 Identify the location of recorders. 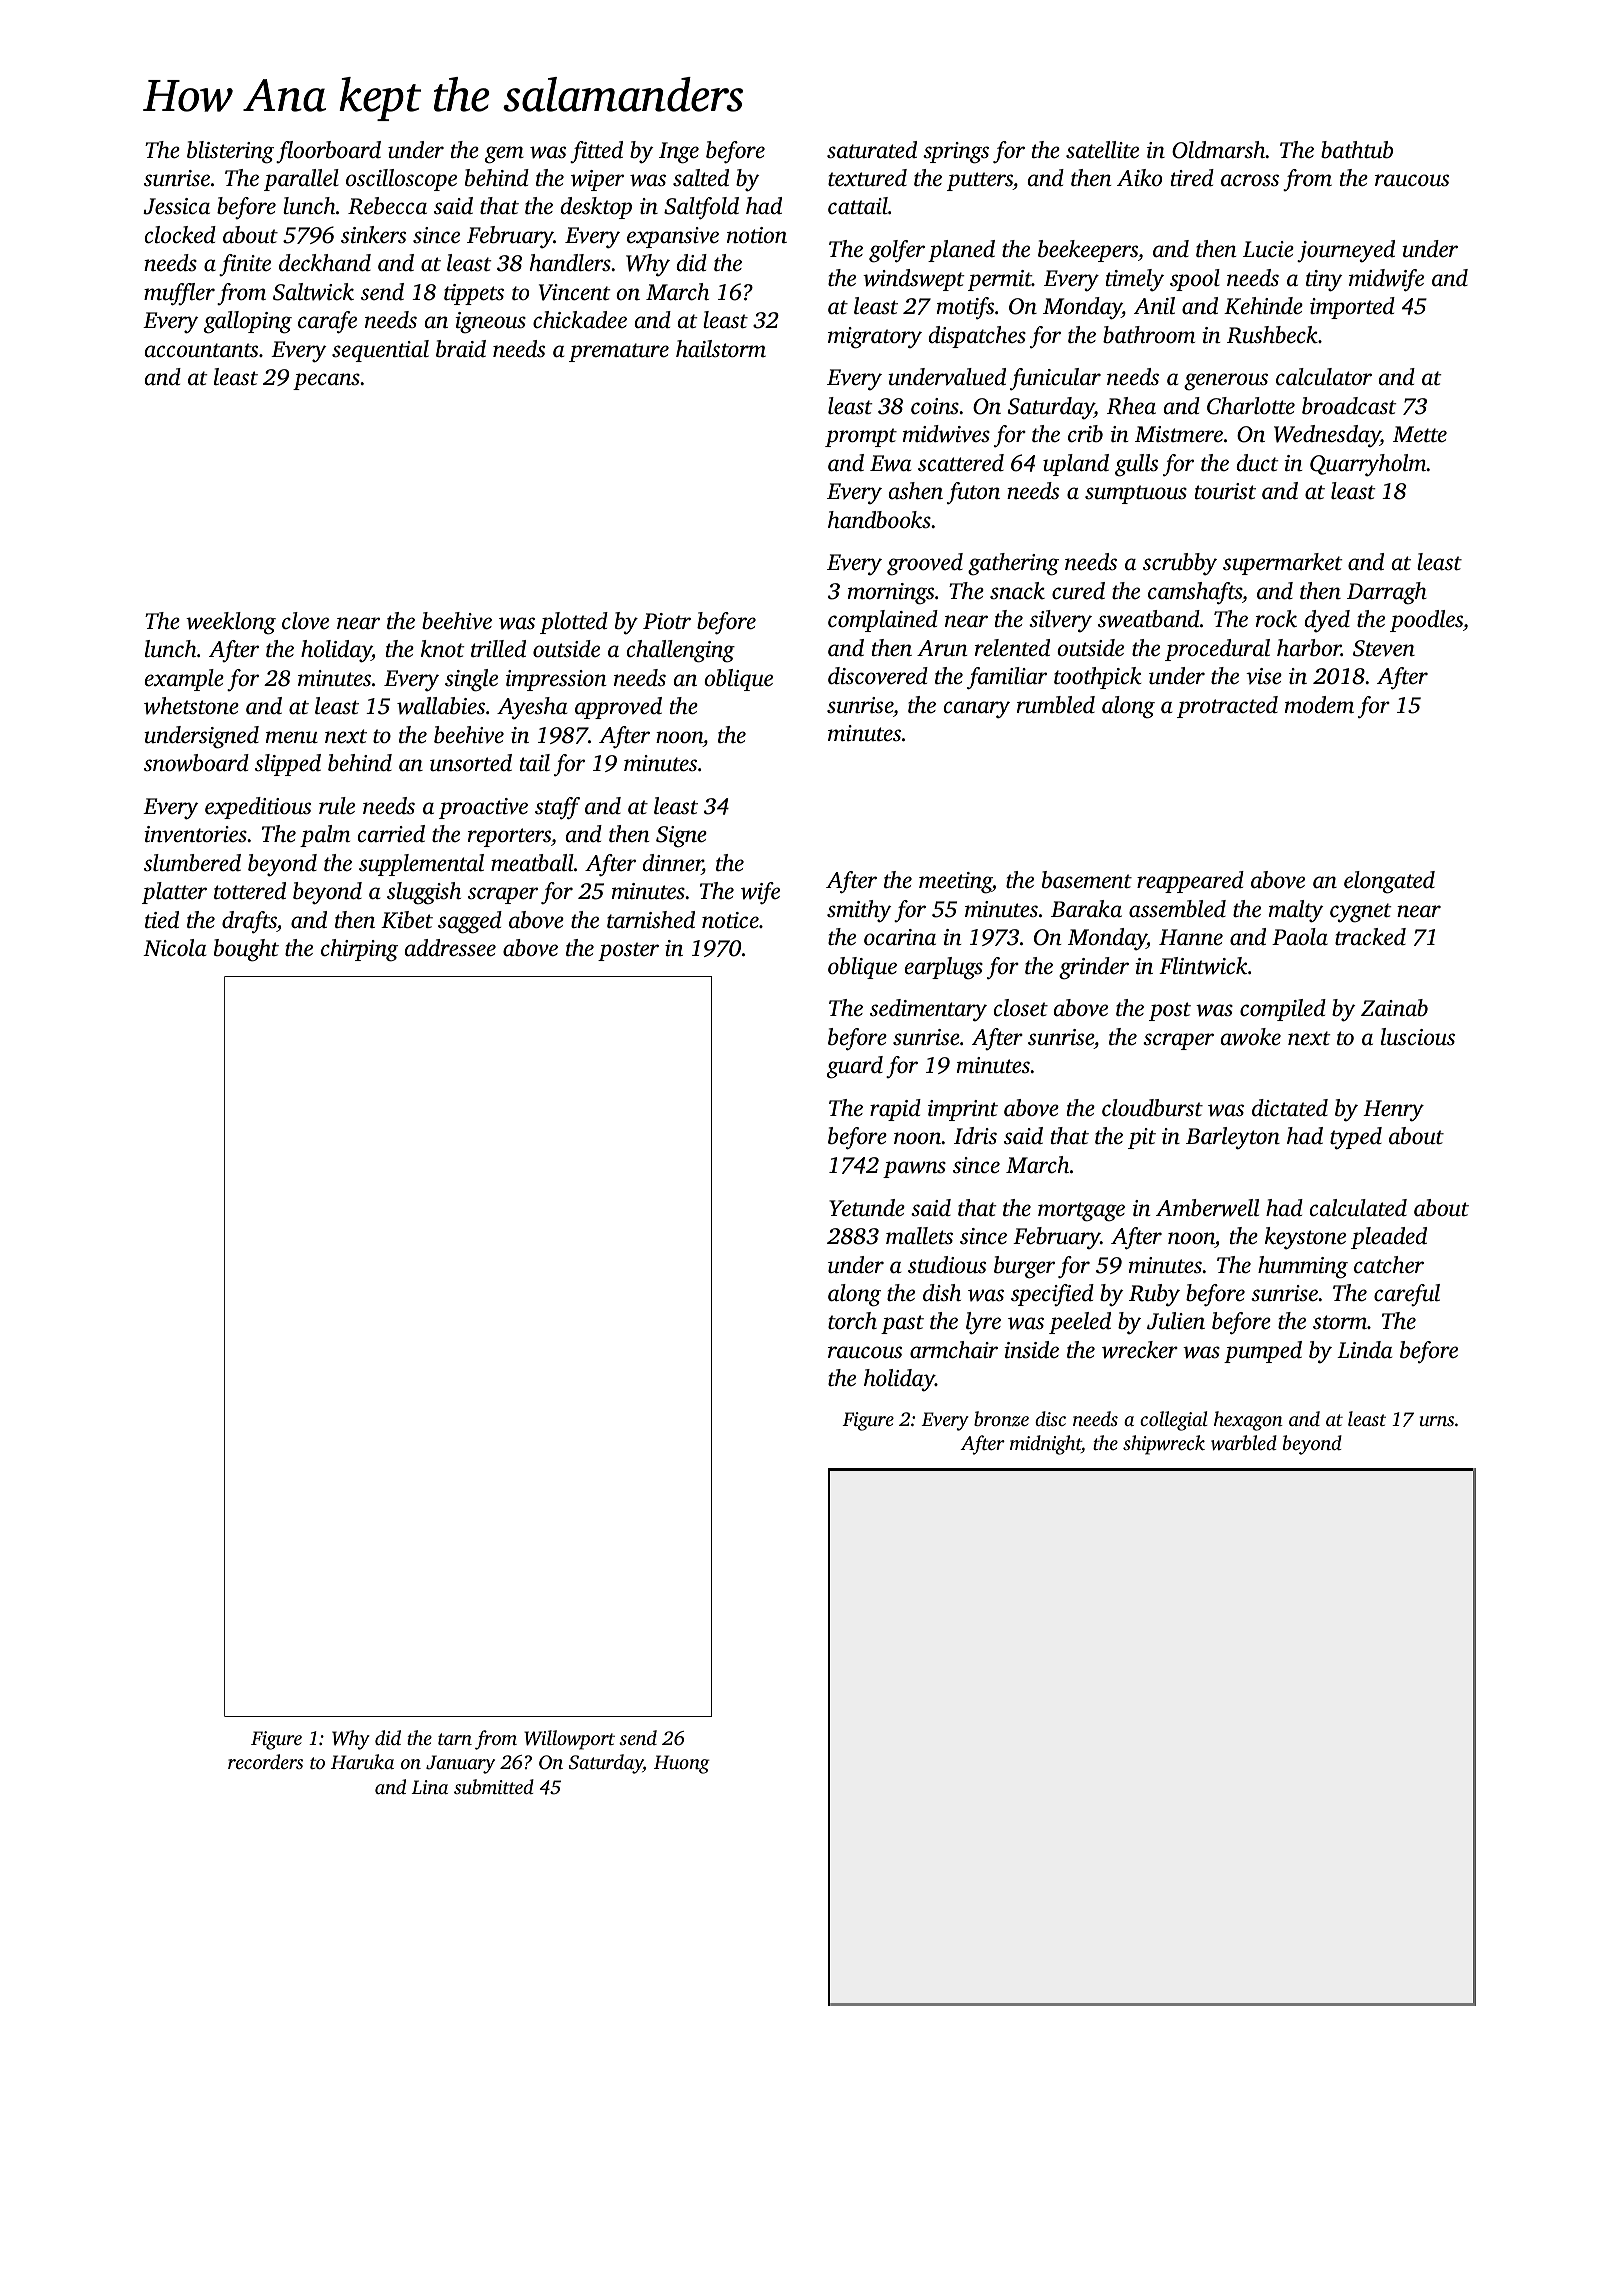
(265, 1761).
